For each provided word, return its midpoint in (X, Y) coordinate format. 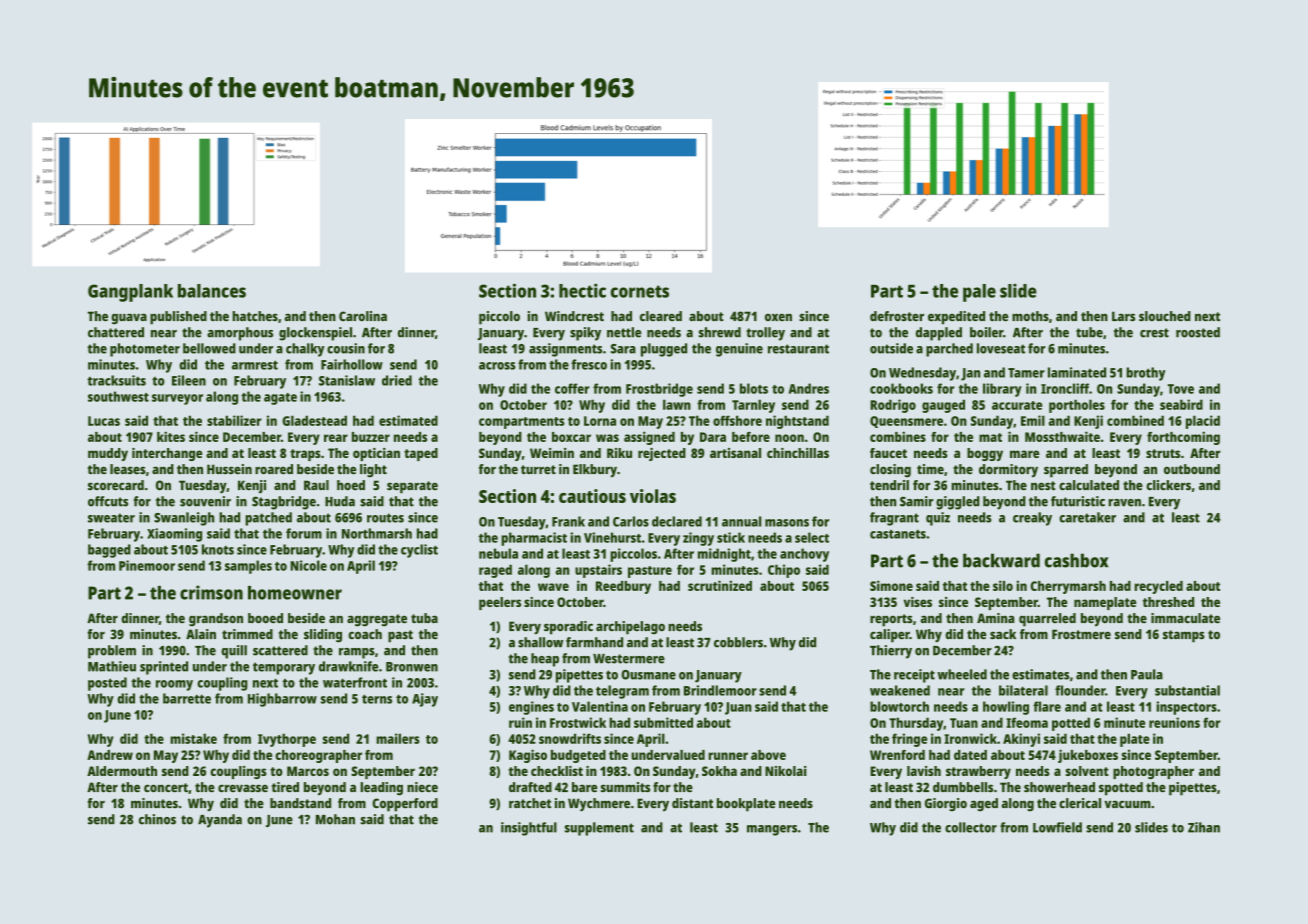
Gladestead (314, 420)
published (178, 318)
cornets (640, 291)
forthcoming (1183, 438)
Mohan (335, 819)
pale (979, 293)
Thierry (891, 652)
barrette (187, 698)
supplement (599, 829)
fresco (589, 364)
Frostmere (1081, 634)
